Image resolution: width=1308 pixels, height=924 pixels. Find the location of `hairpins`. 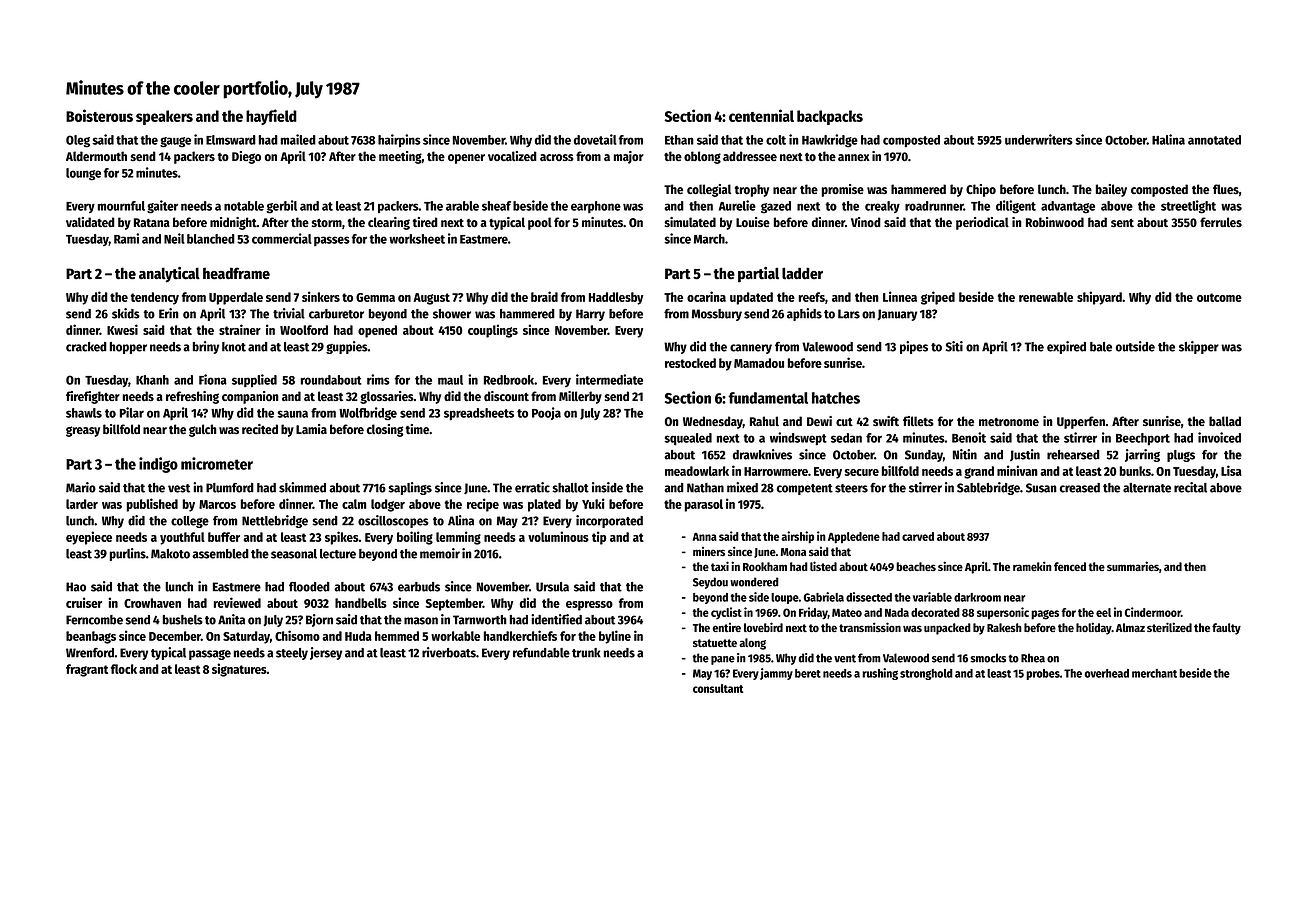

hairpins is located at coordinates (399, 140).
